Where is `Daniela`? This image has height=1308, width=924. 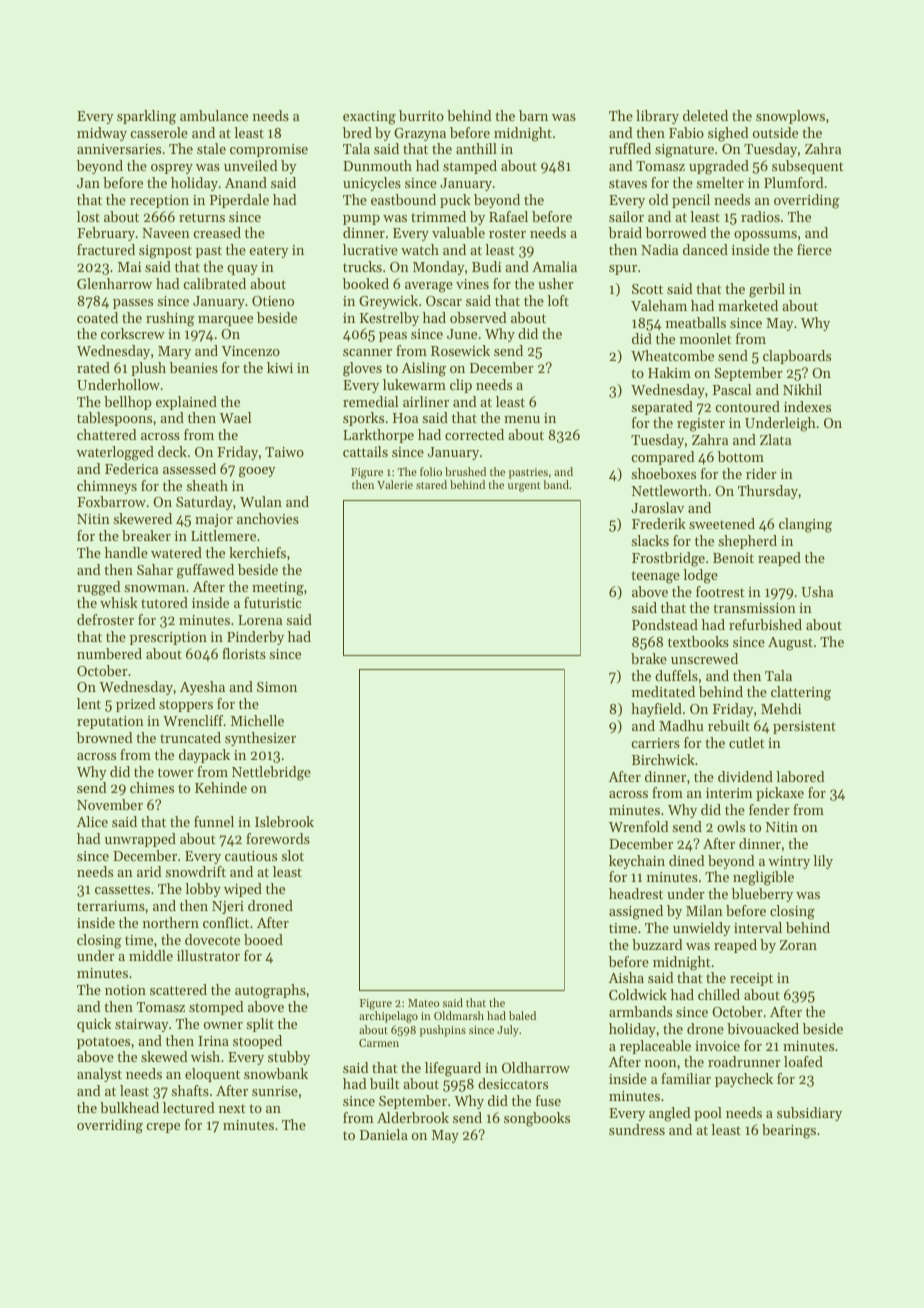 Daniela is located at coordinates (384, 1134).
